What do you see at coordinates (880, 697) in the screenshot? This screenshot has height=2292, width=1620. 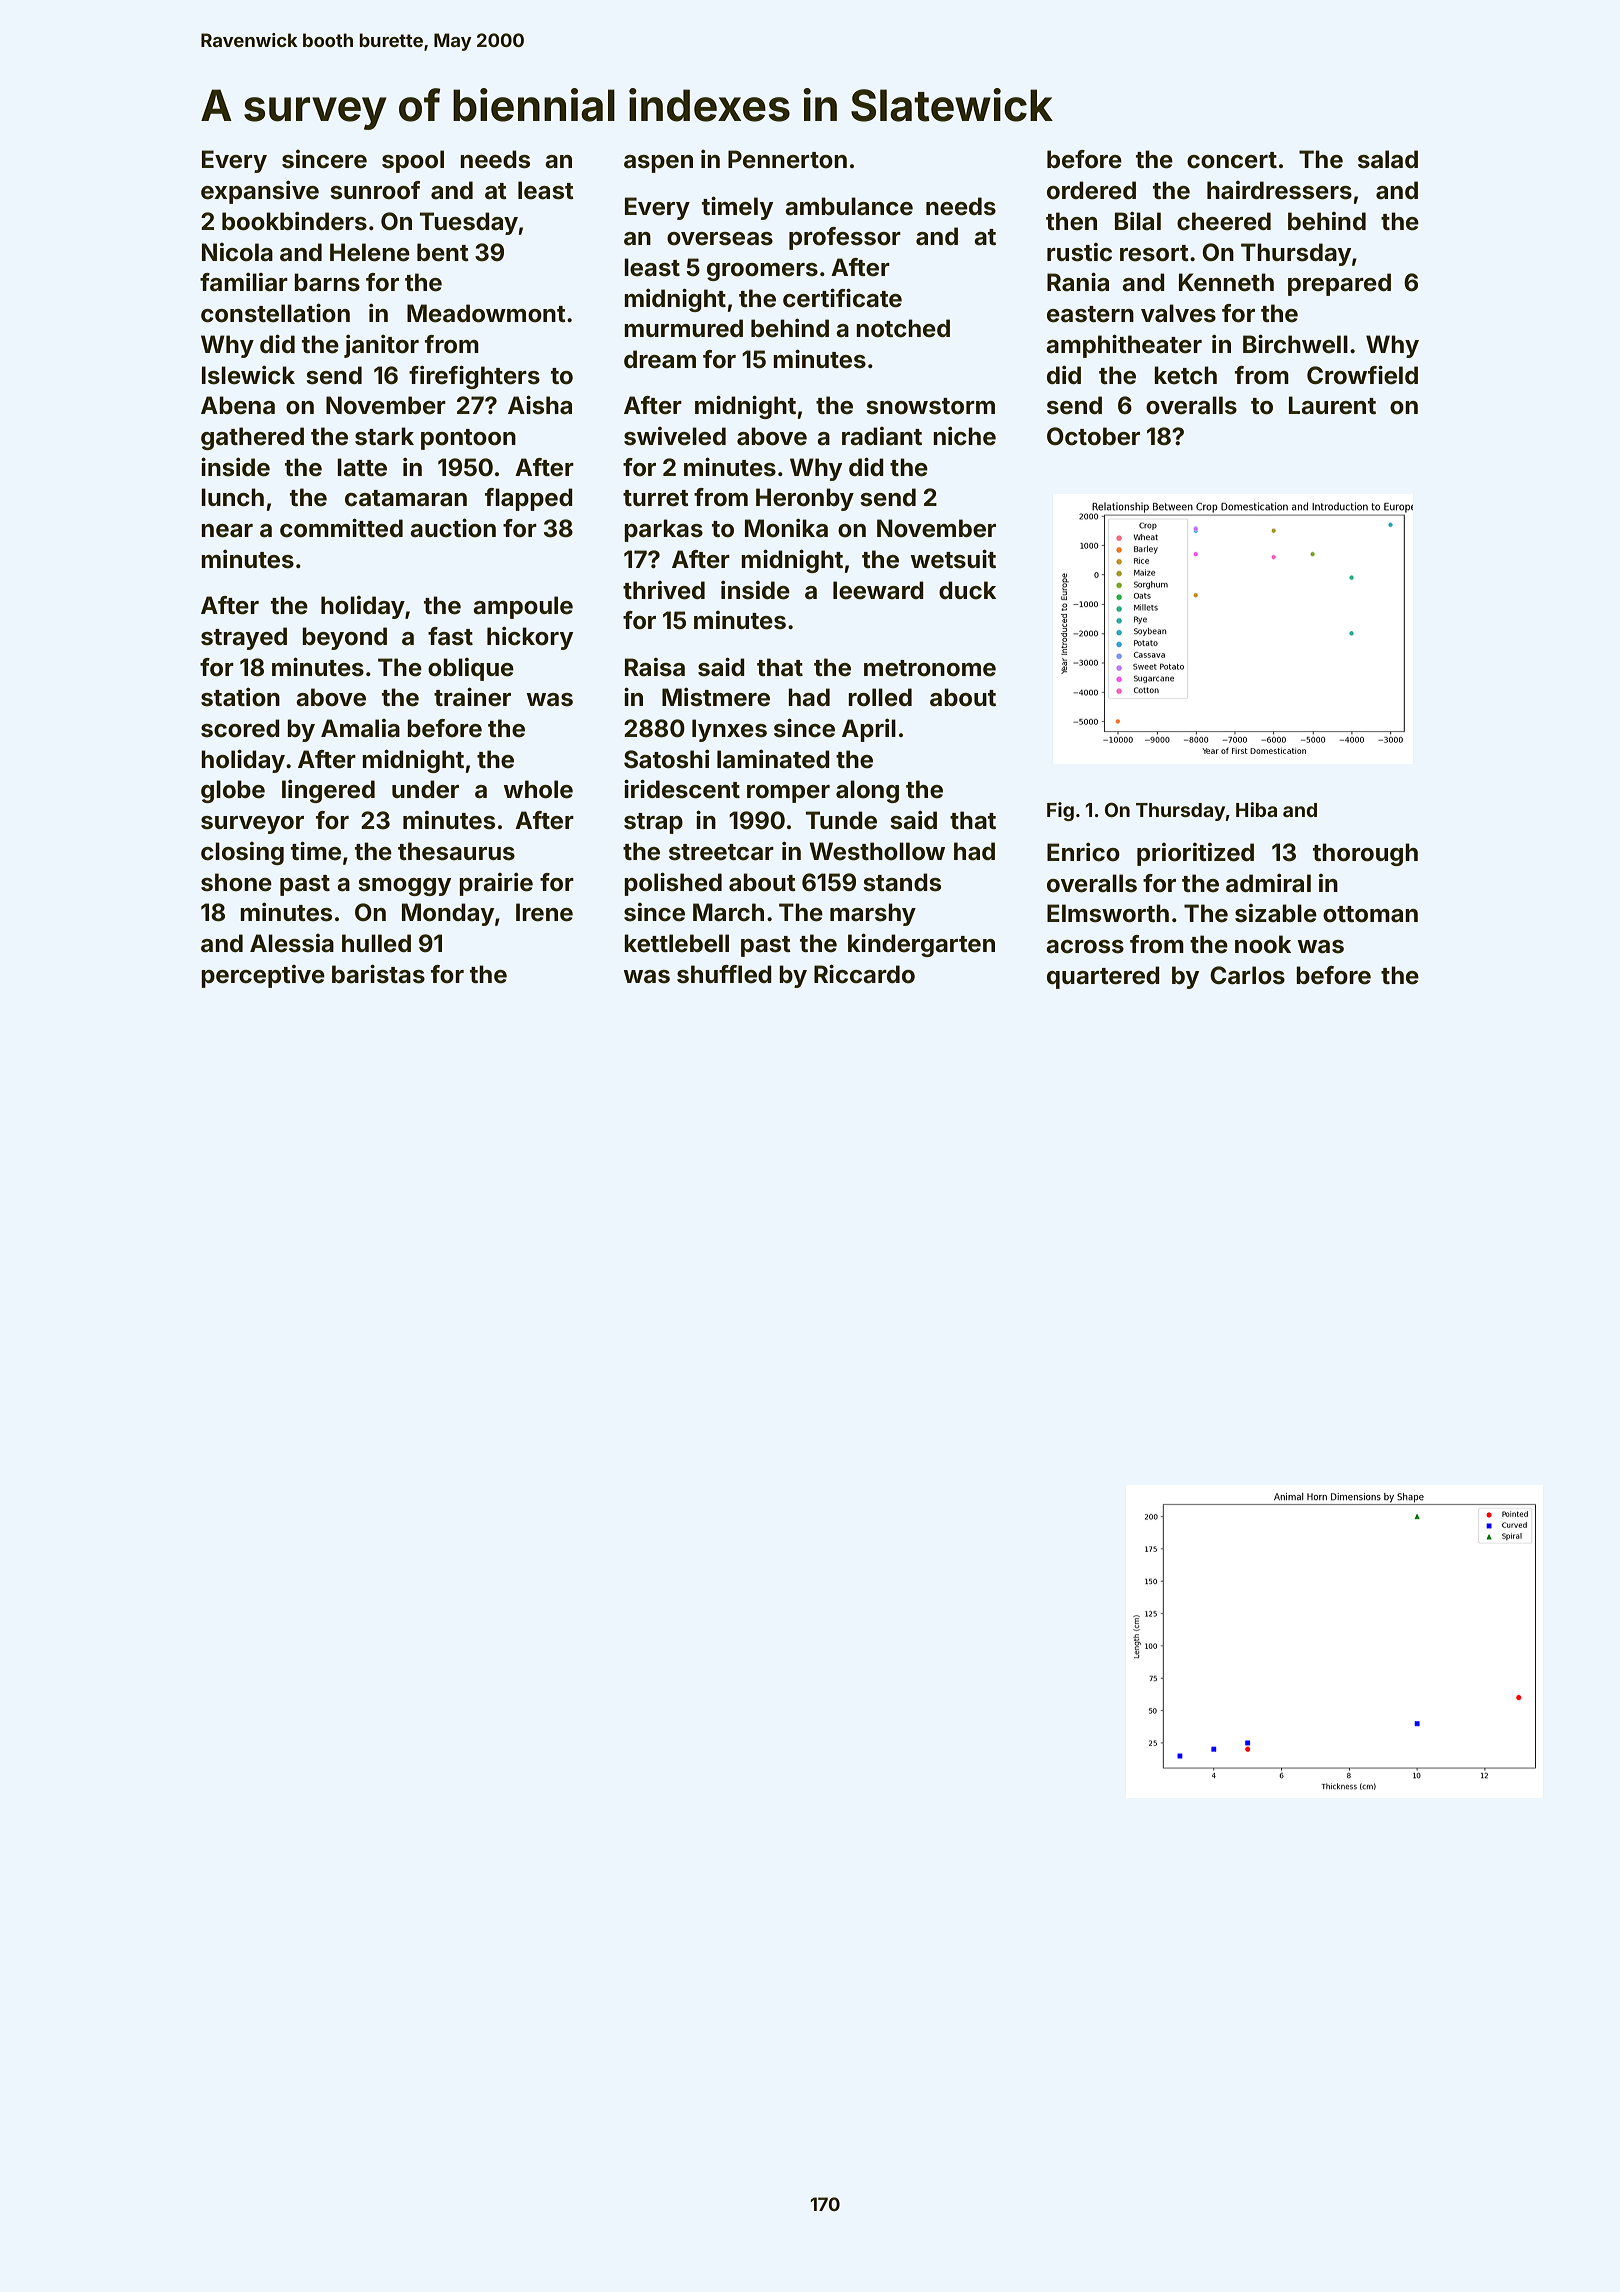 I see `rolled` at bounding box center [880, 697].
